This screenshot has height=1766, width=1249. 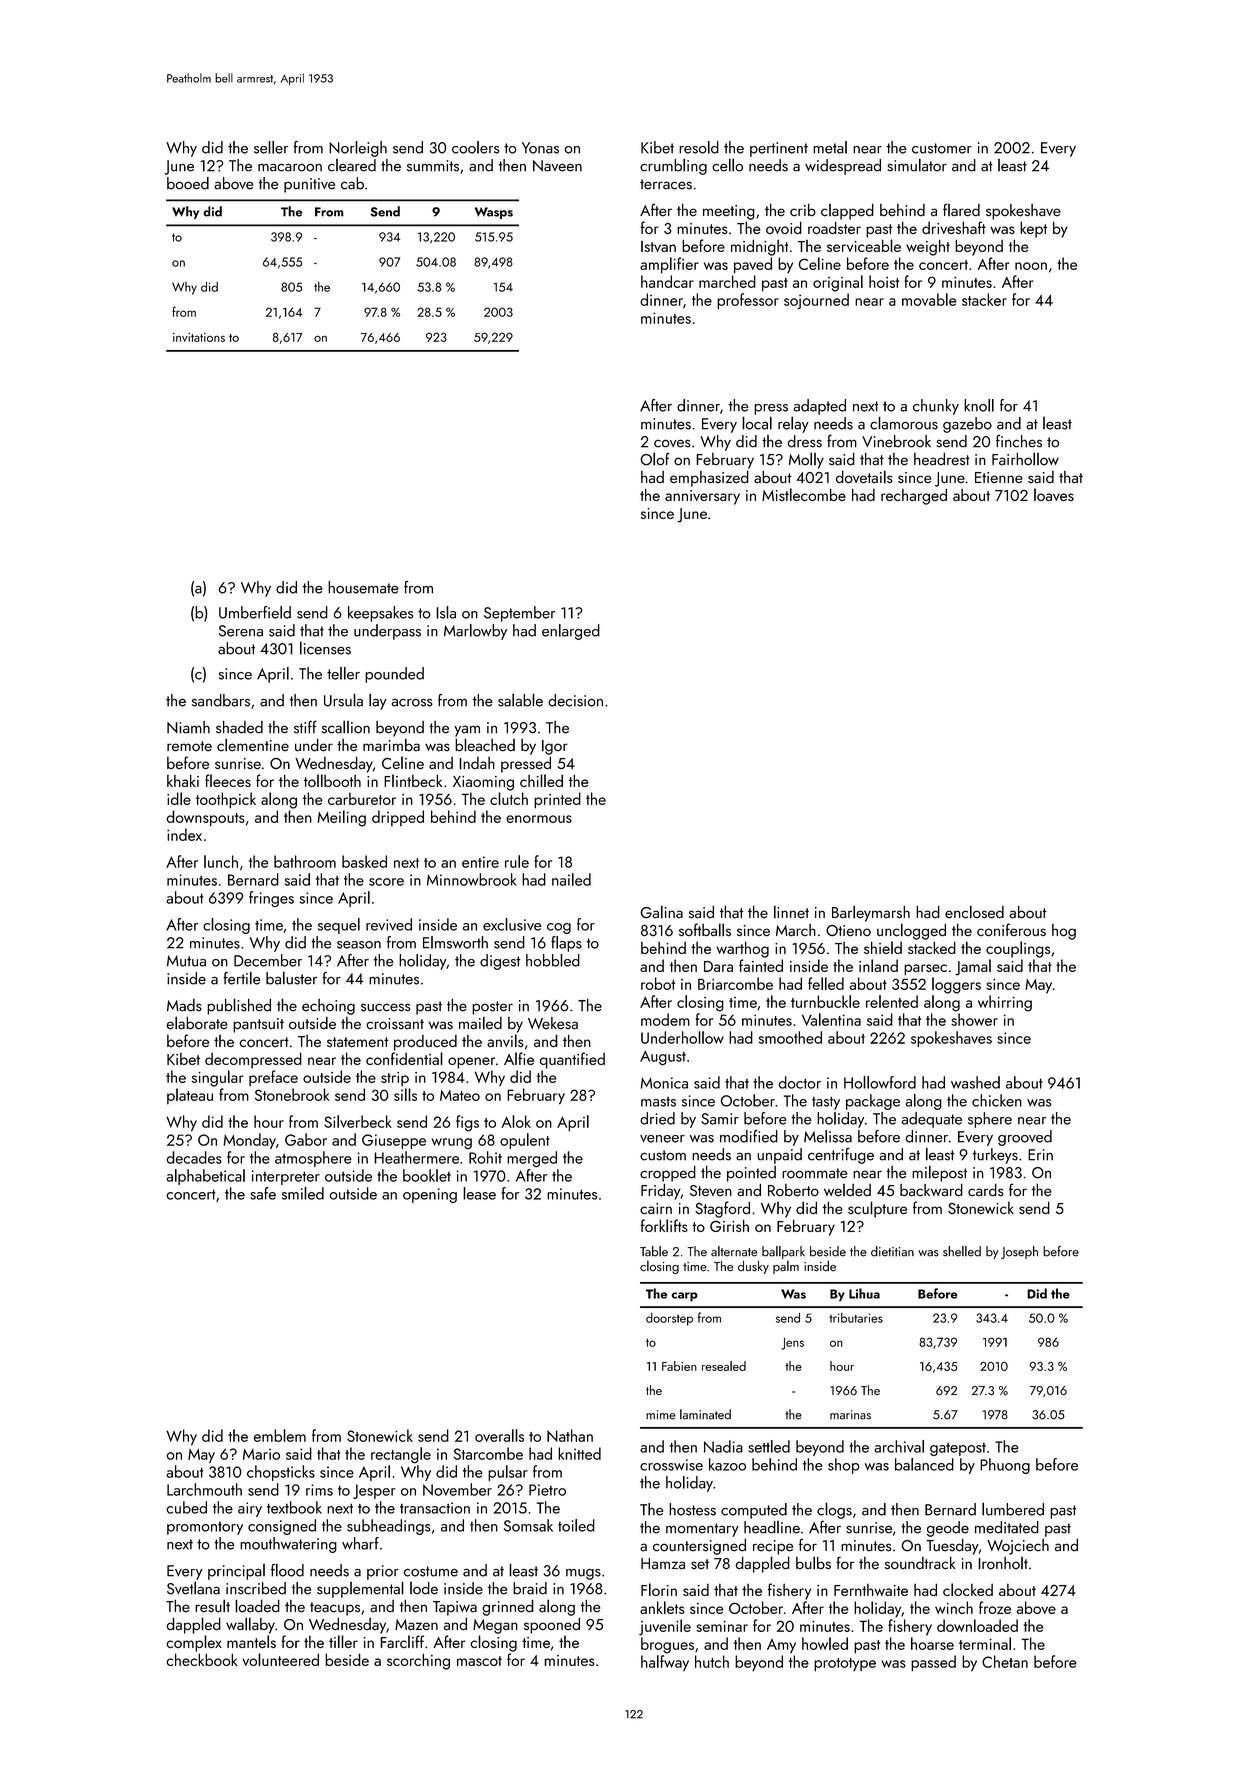 I want to click on coolers, so click(x=476, y=147).
